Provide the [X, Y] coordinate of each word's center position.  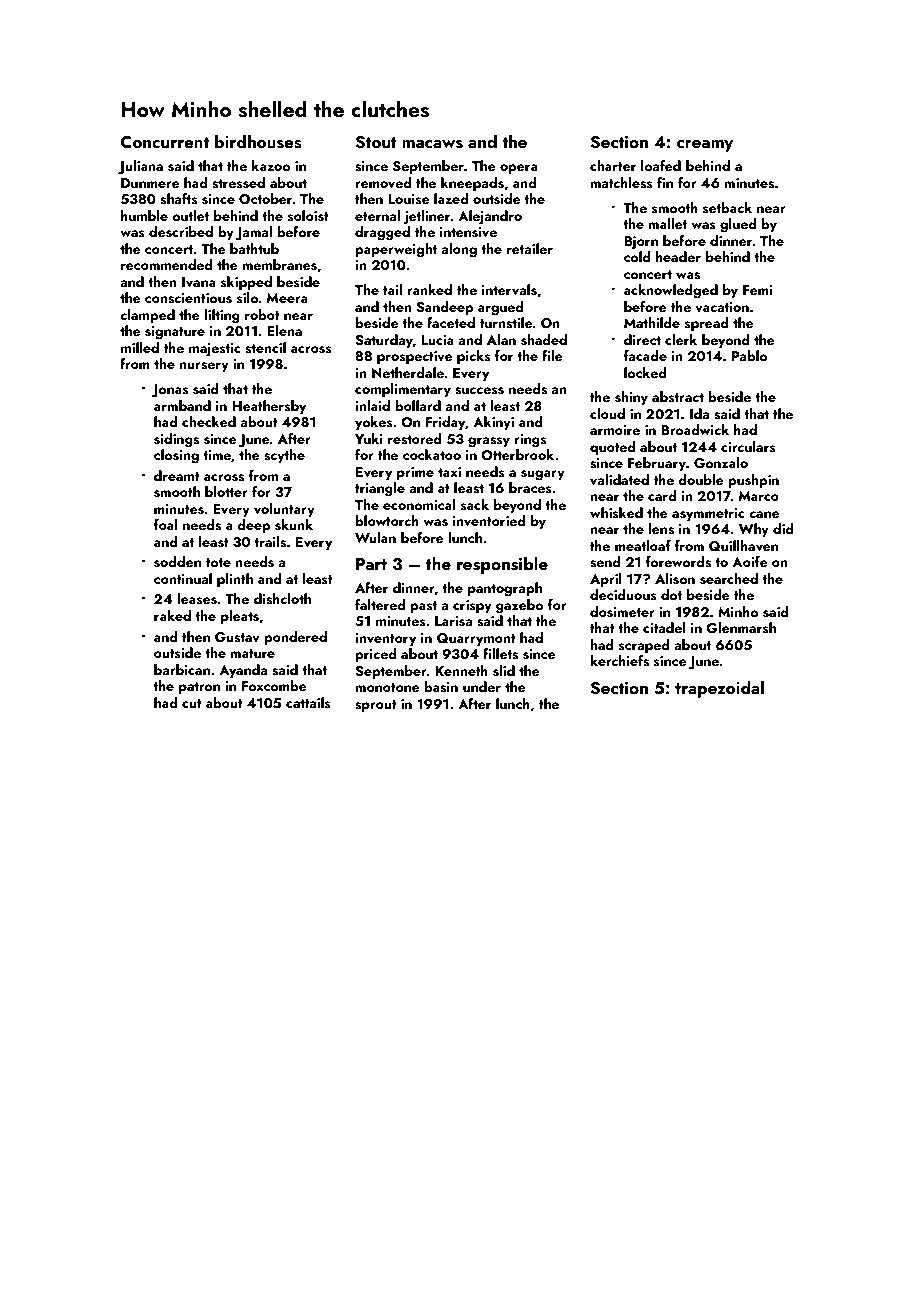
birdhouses [258, 141]
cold [637, 256]
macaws [432, 144]
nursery [204, 367]
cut [192, 703]
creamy [705, 146]
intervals [509, 290]
